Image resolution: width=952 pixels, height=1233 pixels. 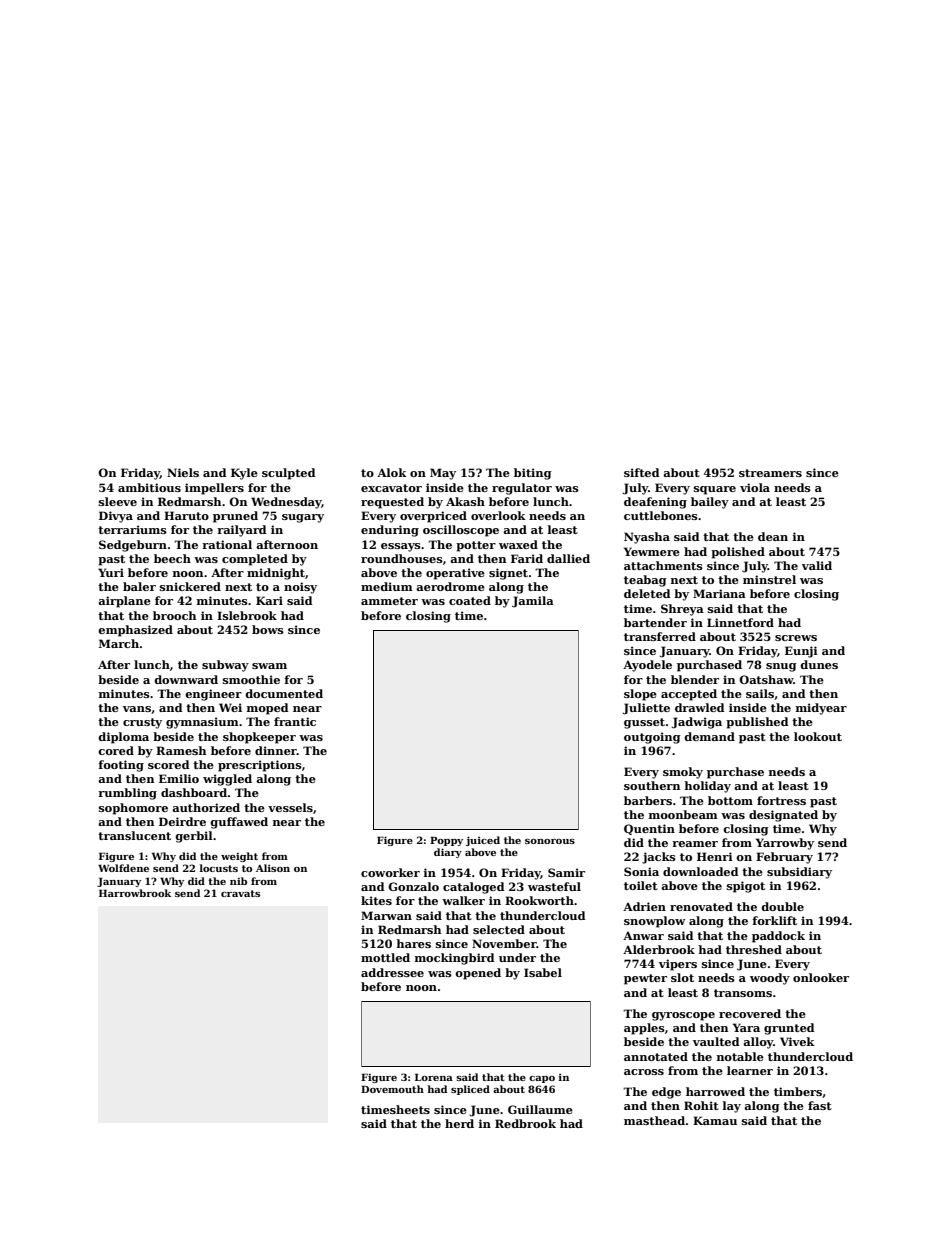 What do you see at coordinates (459, 1123) in the image?
I see `herd` at bounding box center [459, 1123].
